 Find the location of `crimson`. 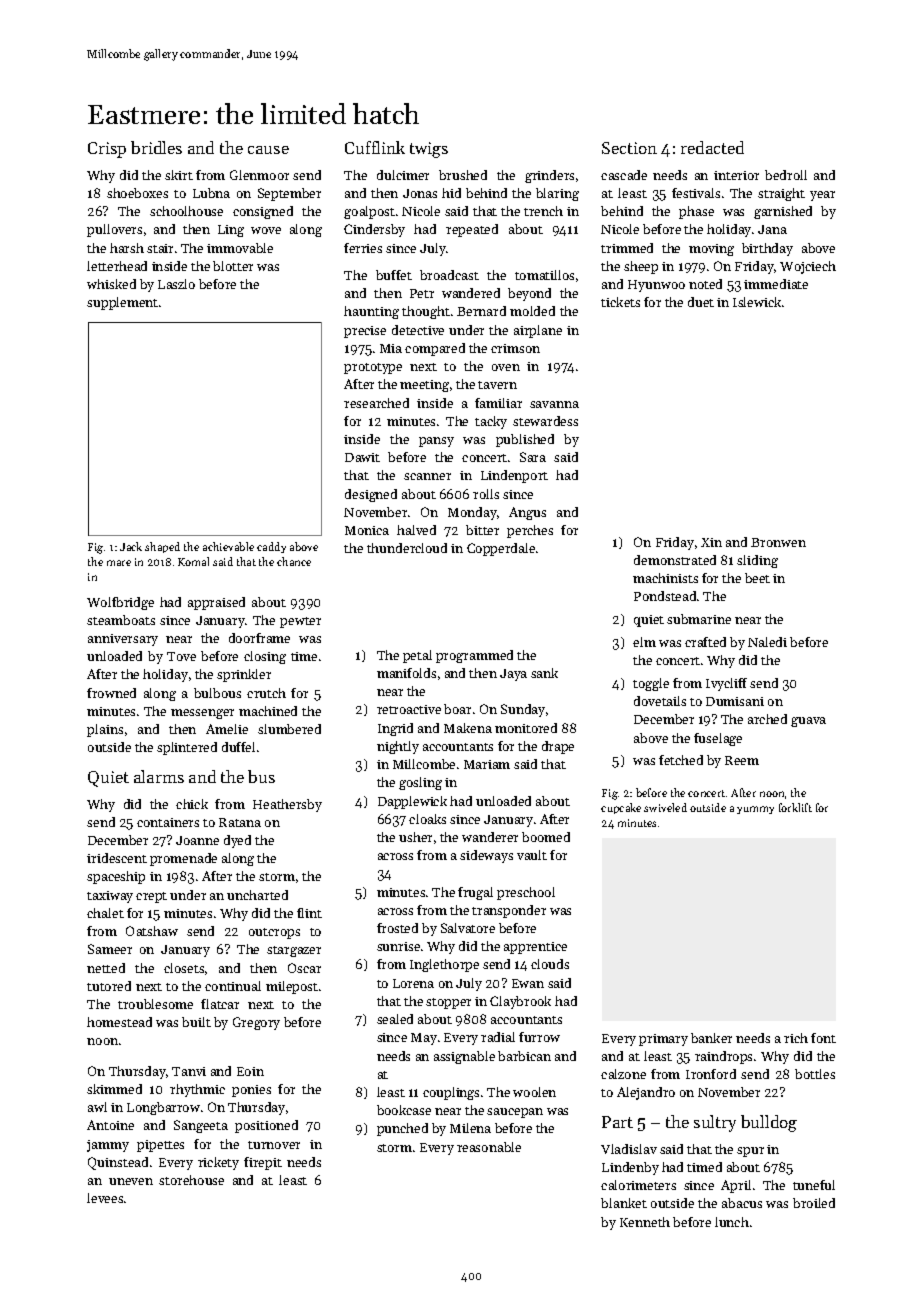

crimson is located at coordinates (515, 348).
